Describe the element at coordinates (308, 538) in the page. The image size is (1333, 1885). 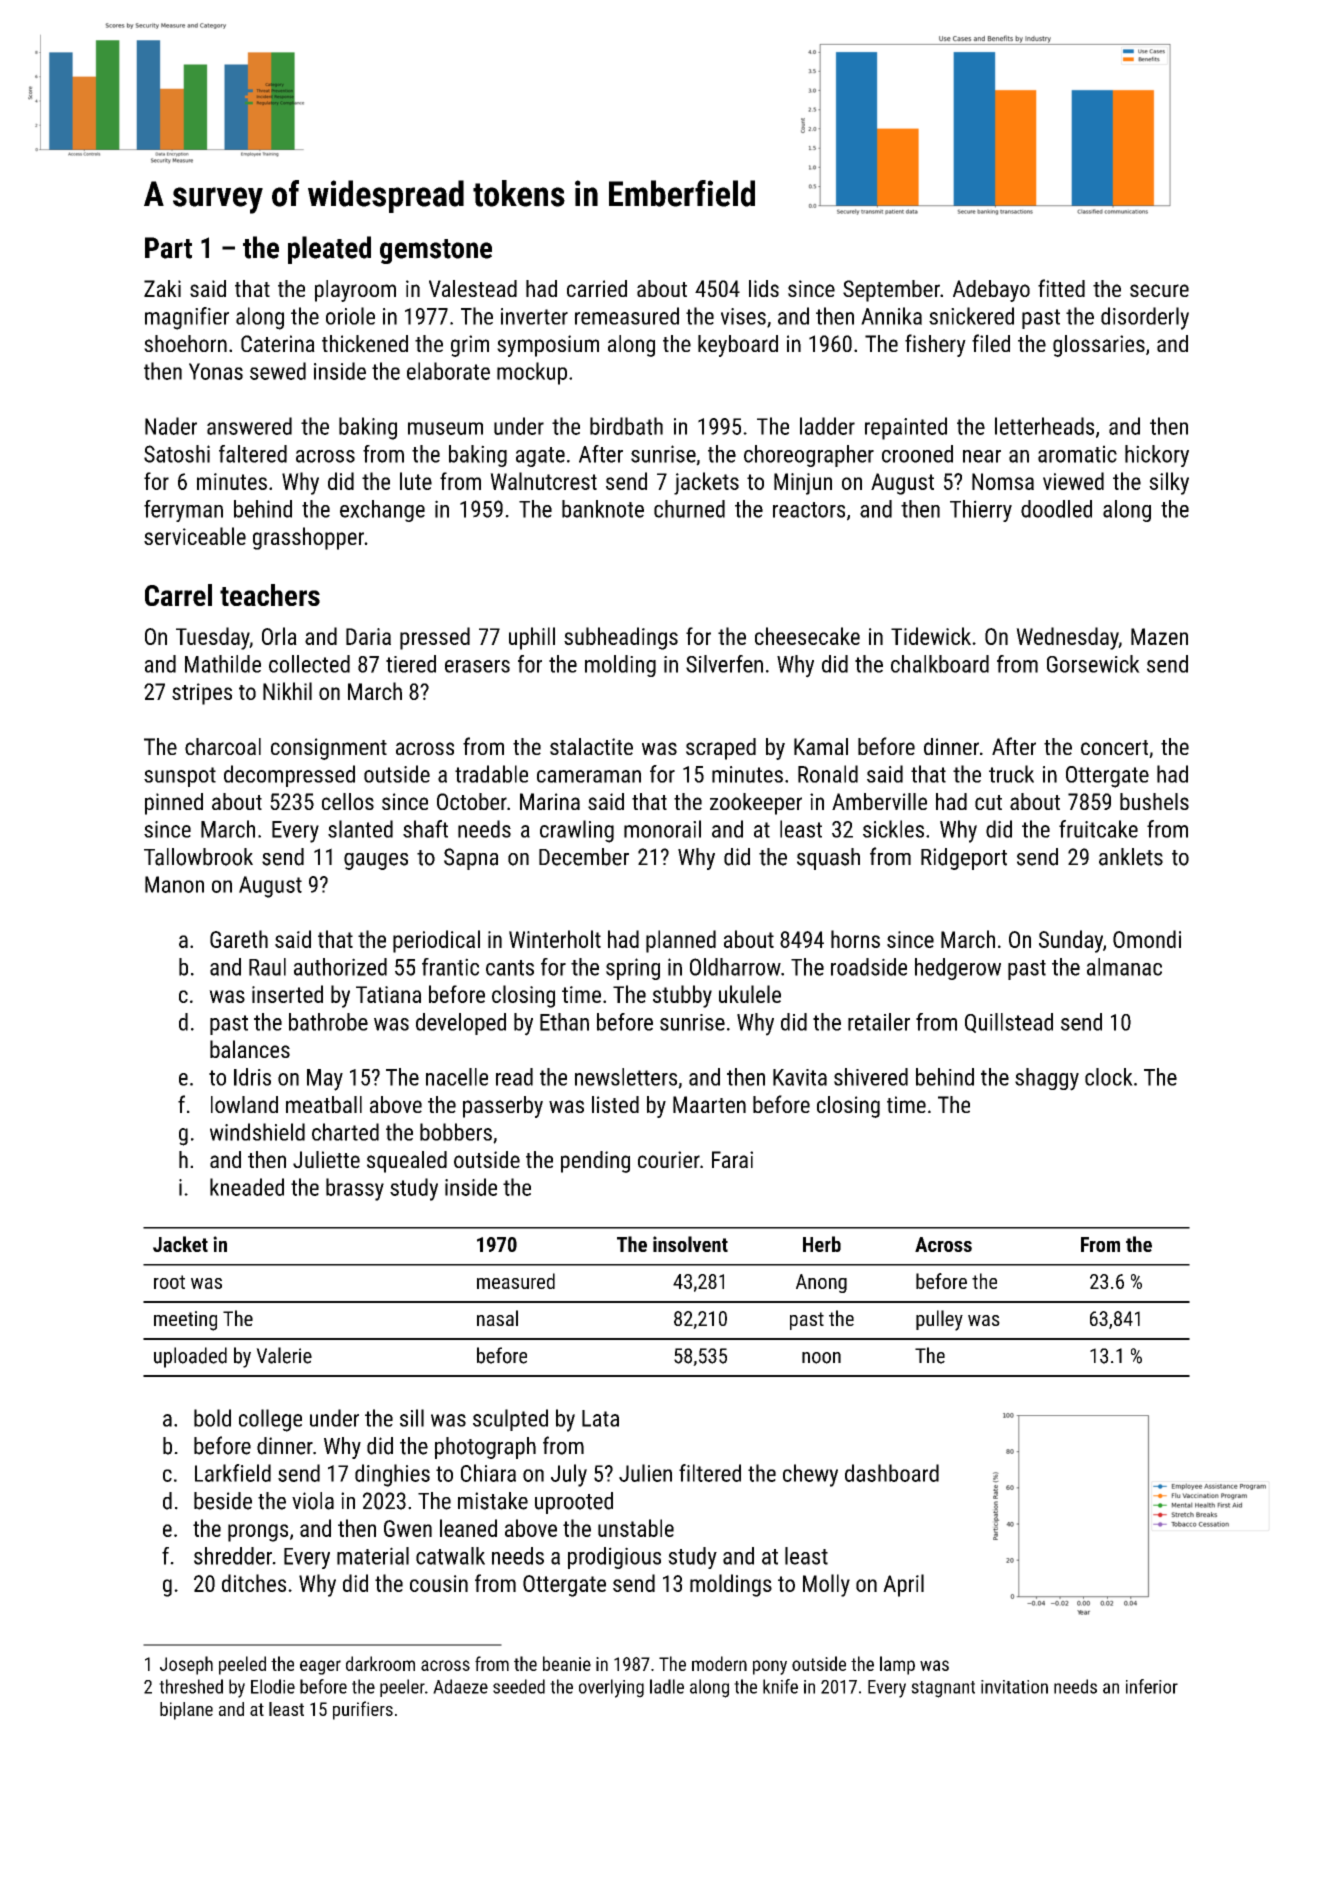
I see `grasshopper` at that location.
